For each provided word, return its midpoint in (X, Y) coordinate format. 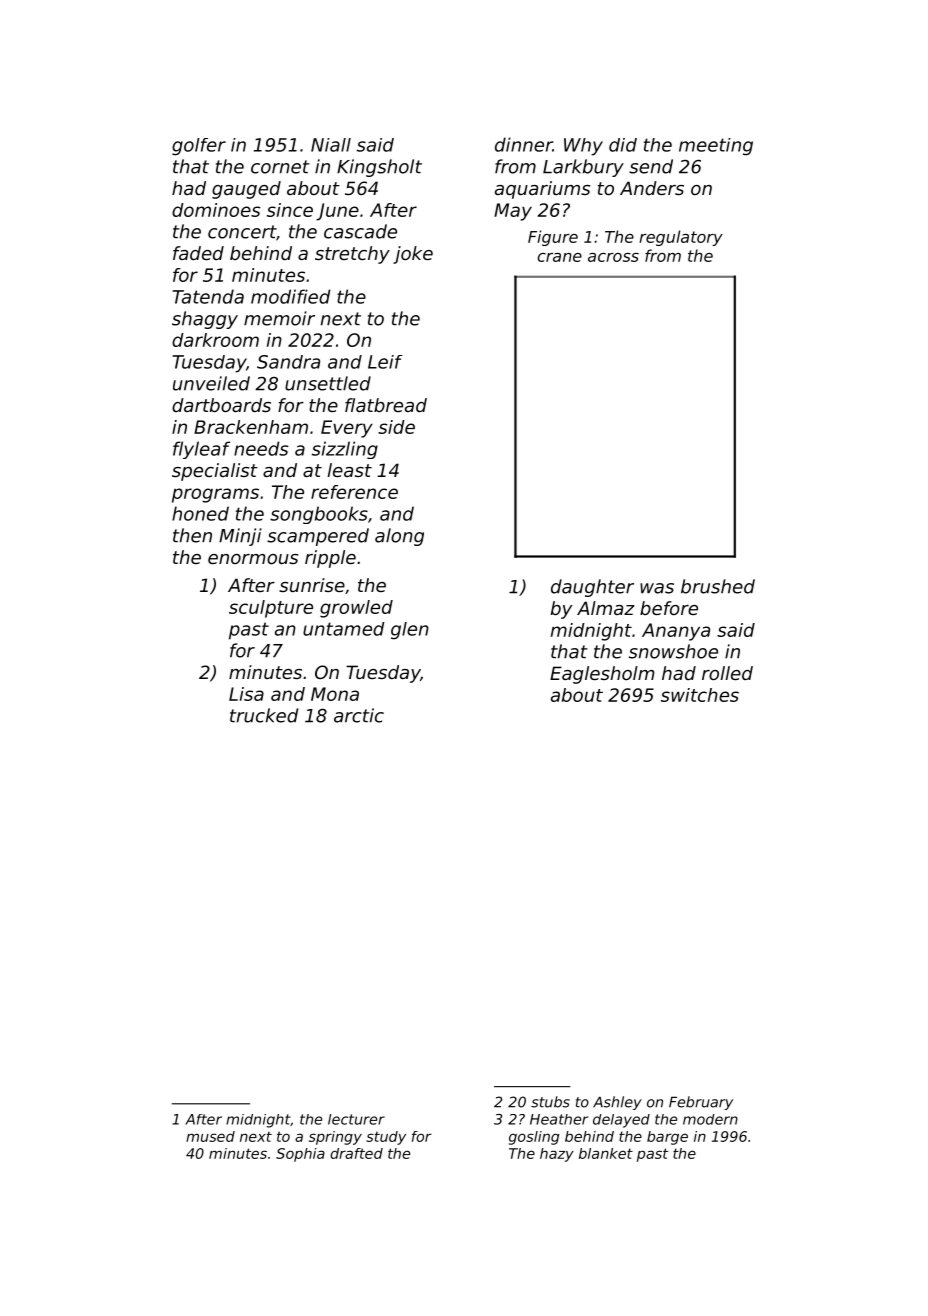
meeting (716, 147)
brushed (718, 586)
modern (710, 1119)
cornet (280, 167)
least (349, 470)
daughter (592, 588)
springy (335, 1138)
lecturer (356, 1119)
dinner (524, 144)
